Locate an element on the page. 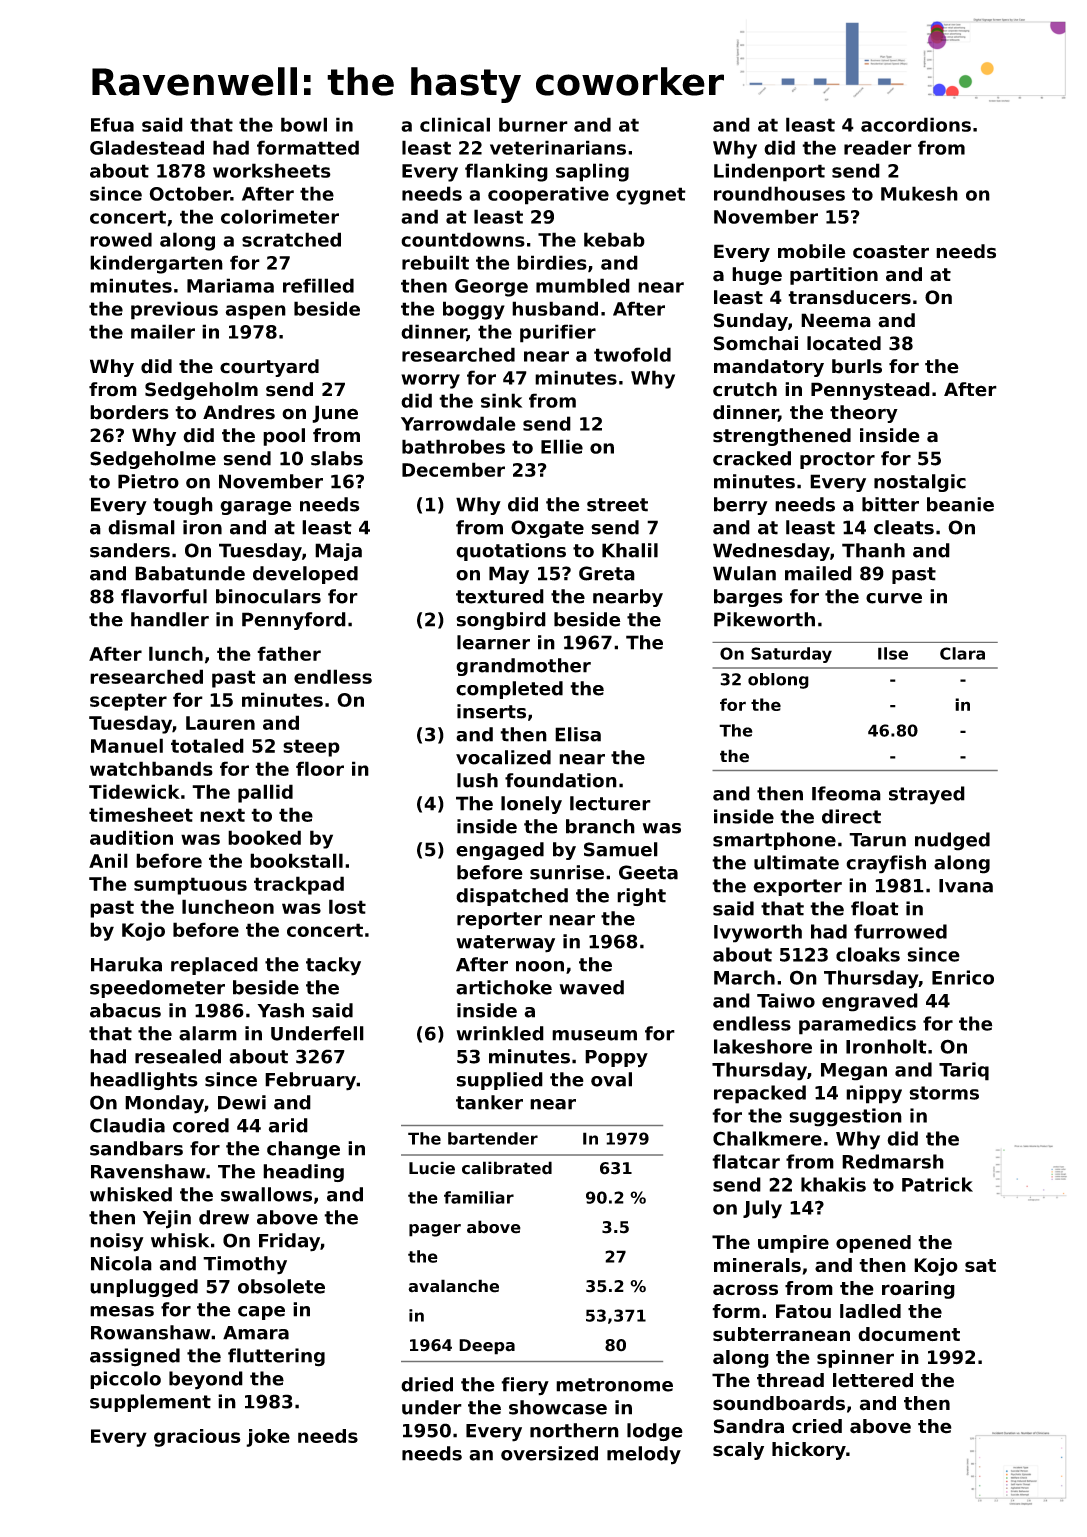  Ilse is located at coordinates (893, 653).
